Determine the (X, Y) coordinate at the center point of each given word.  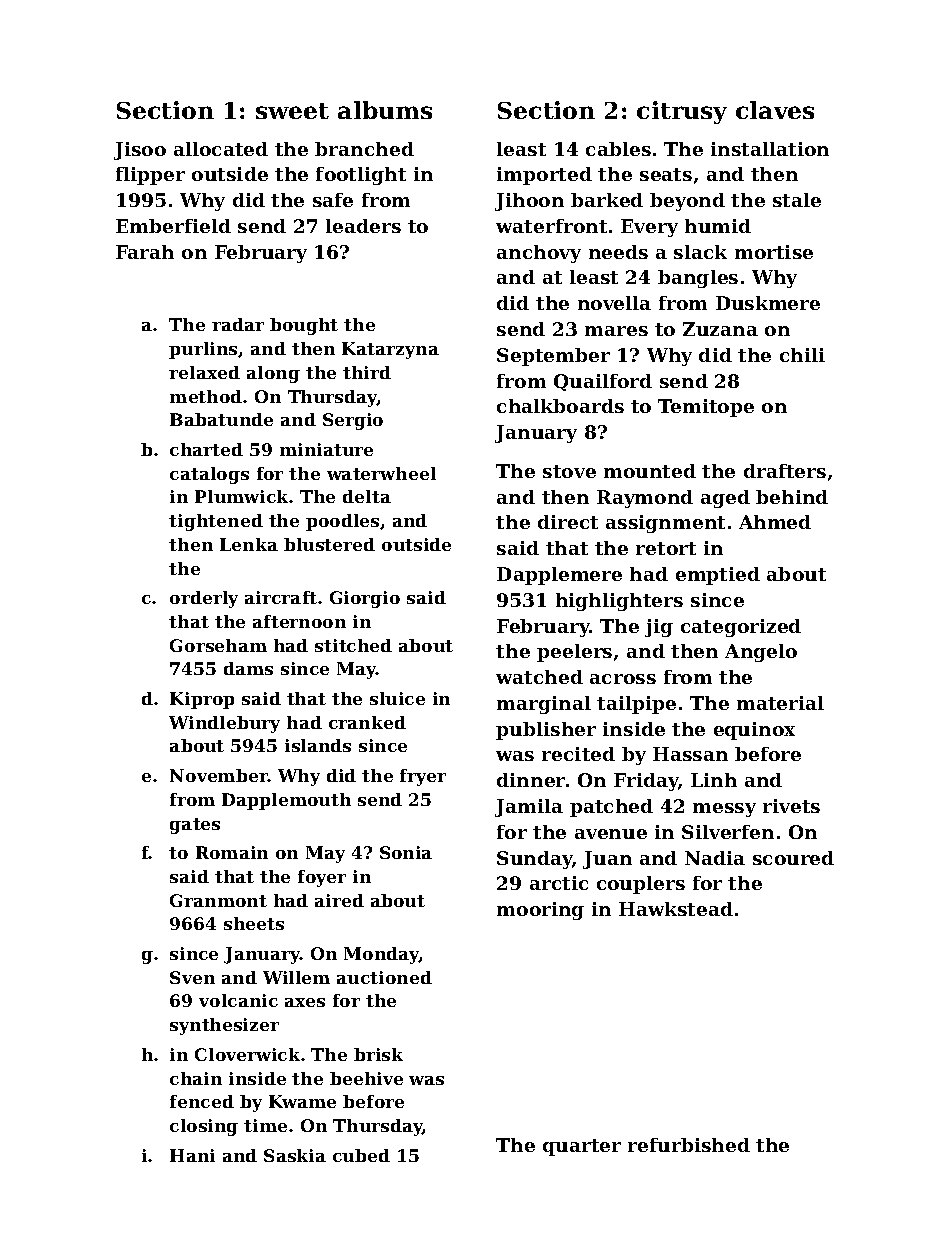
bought (304, 326)
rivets (791, 806)
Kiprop (202, 700)
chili (802, 355)
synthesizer (224, 1026)
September (553, 357)
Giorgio (365, 599)
